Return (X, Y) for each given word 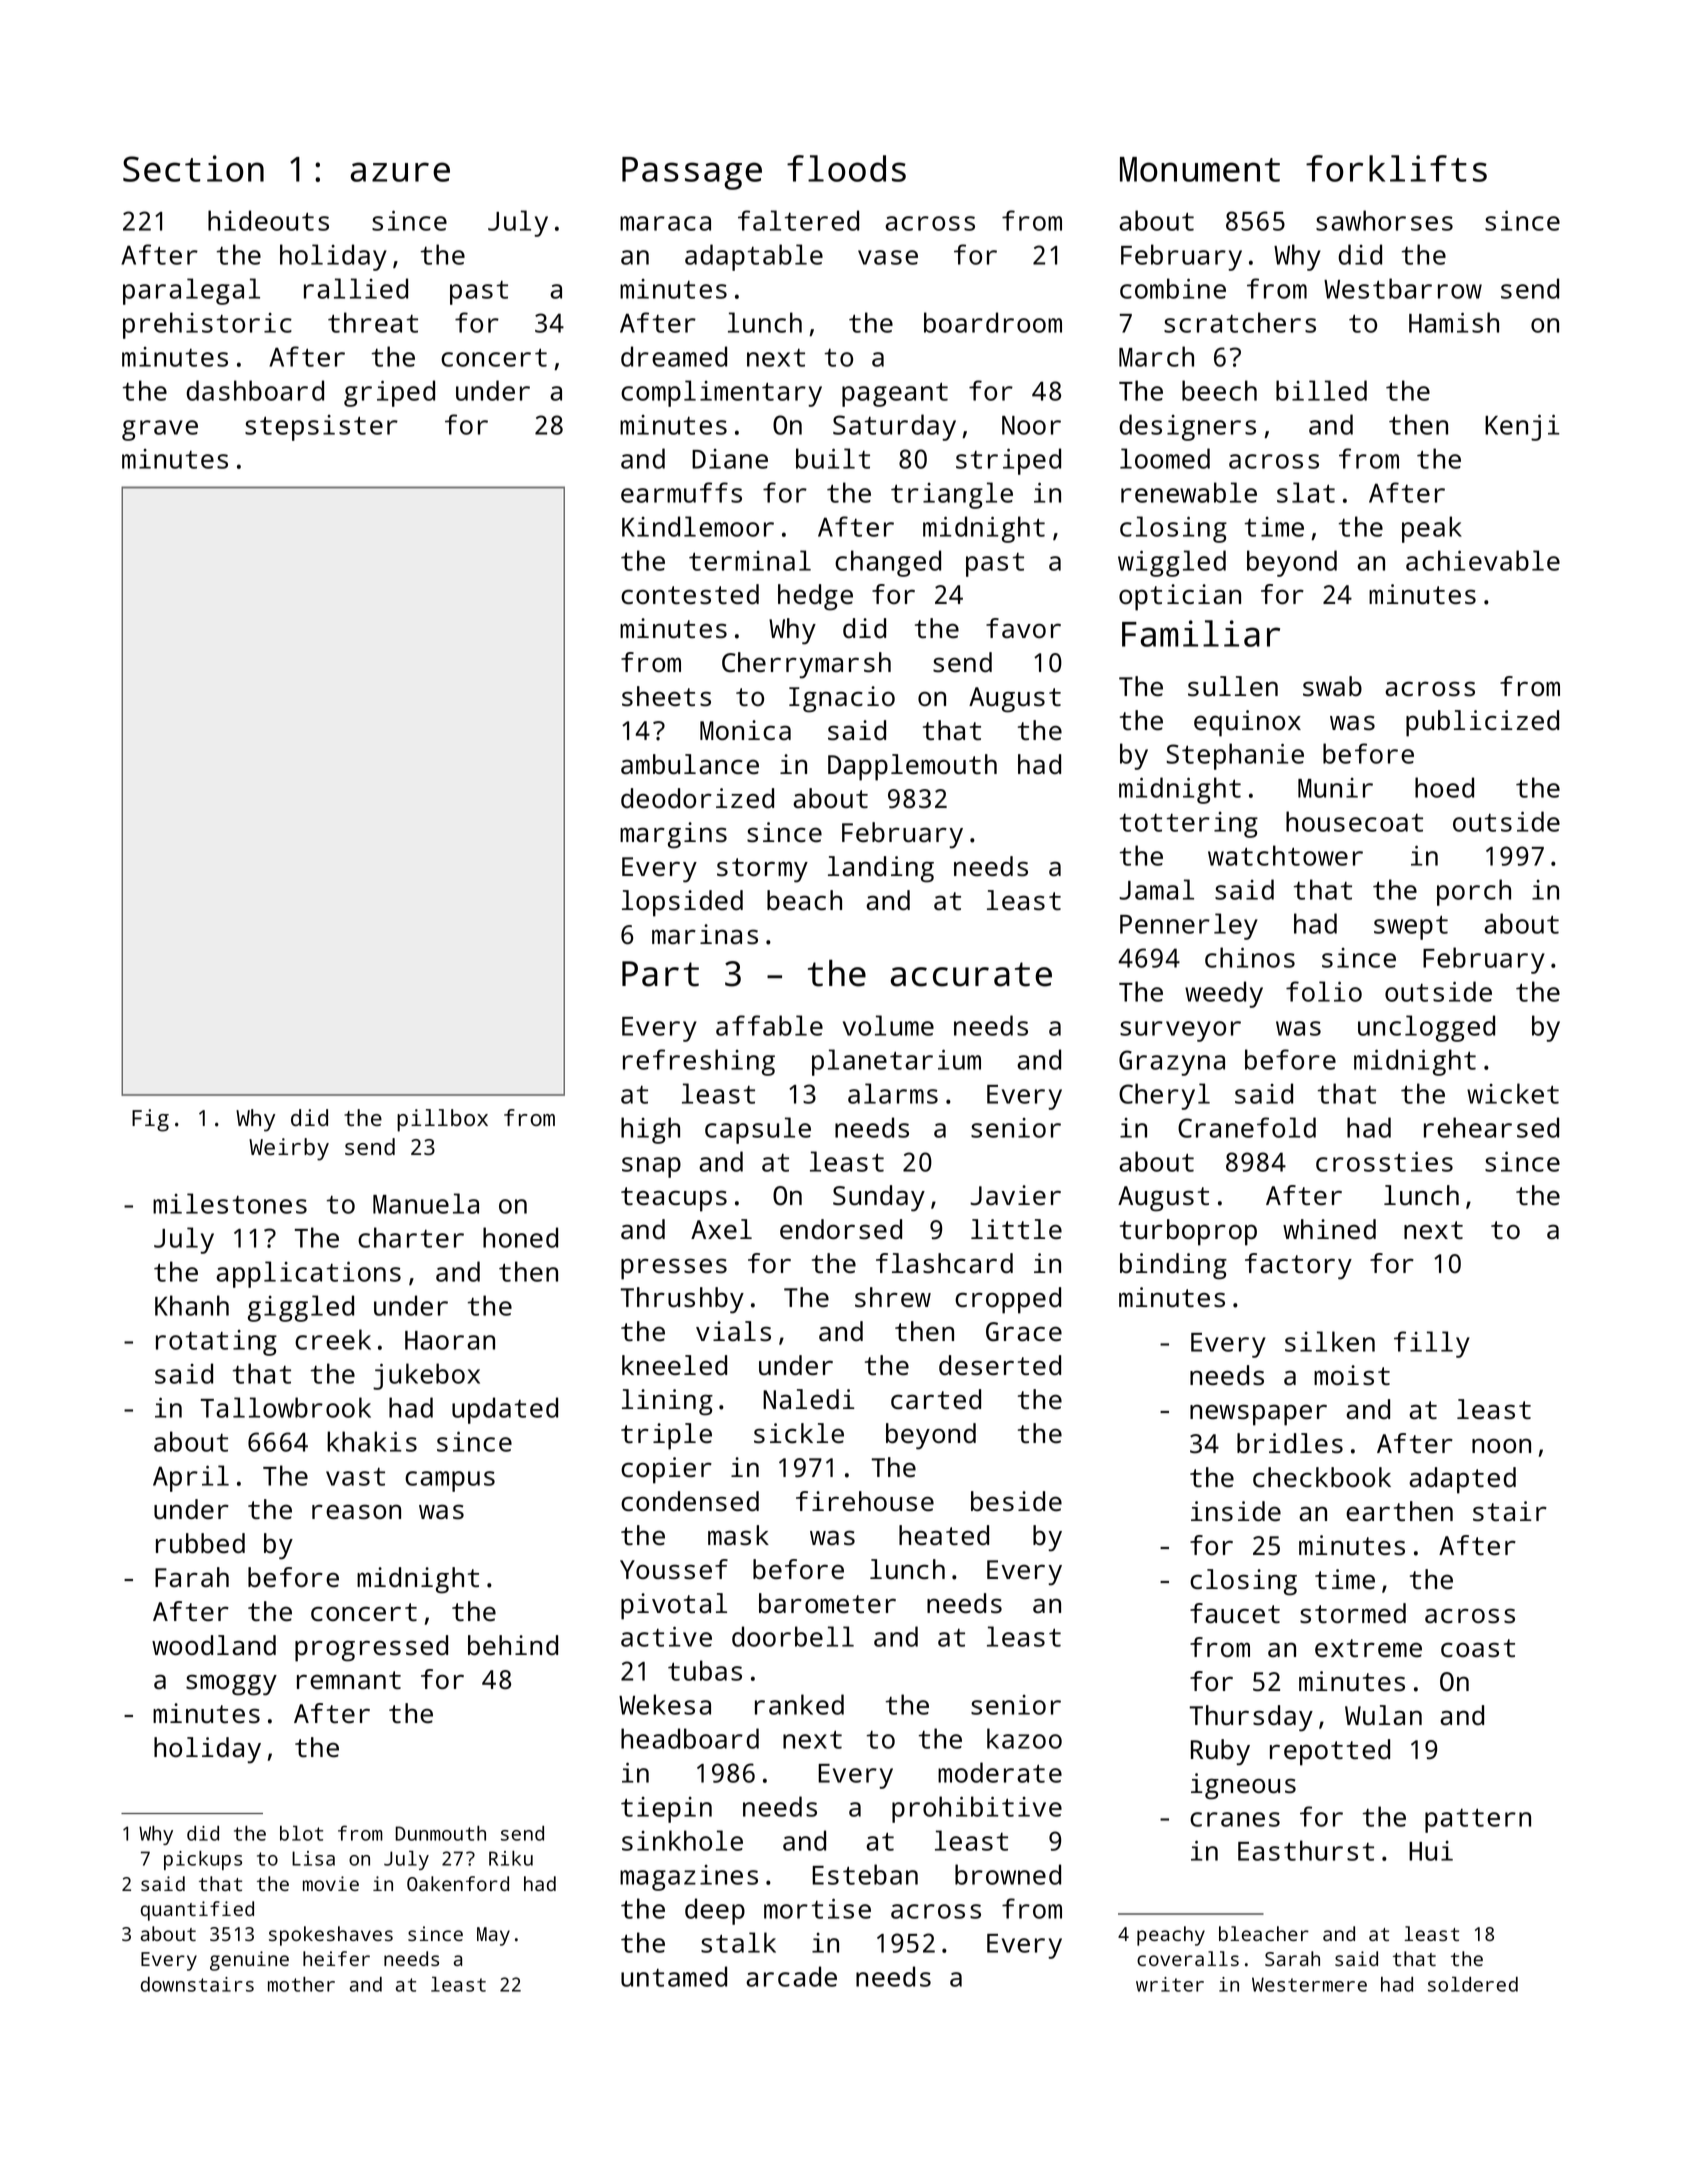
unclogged (1426, 1028)
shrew (893, 1297)
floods (846, 168)
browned (1008, 1874)
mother (301, 1984)
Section (193, 168)
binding (1173, 1266)
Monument (1200, 169)
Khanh (192, 1305)
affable (769, 1025)
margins (673, 835)
